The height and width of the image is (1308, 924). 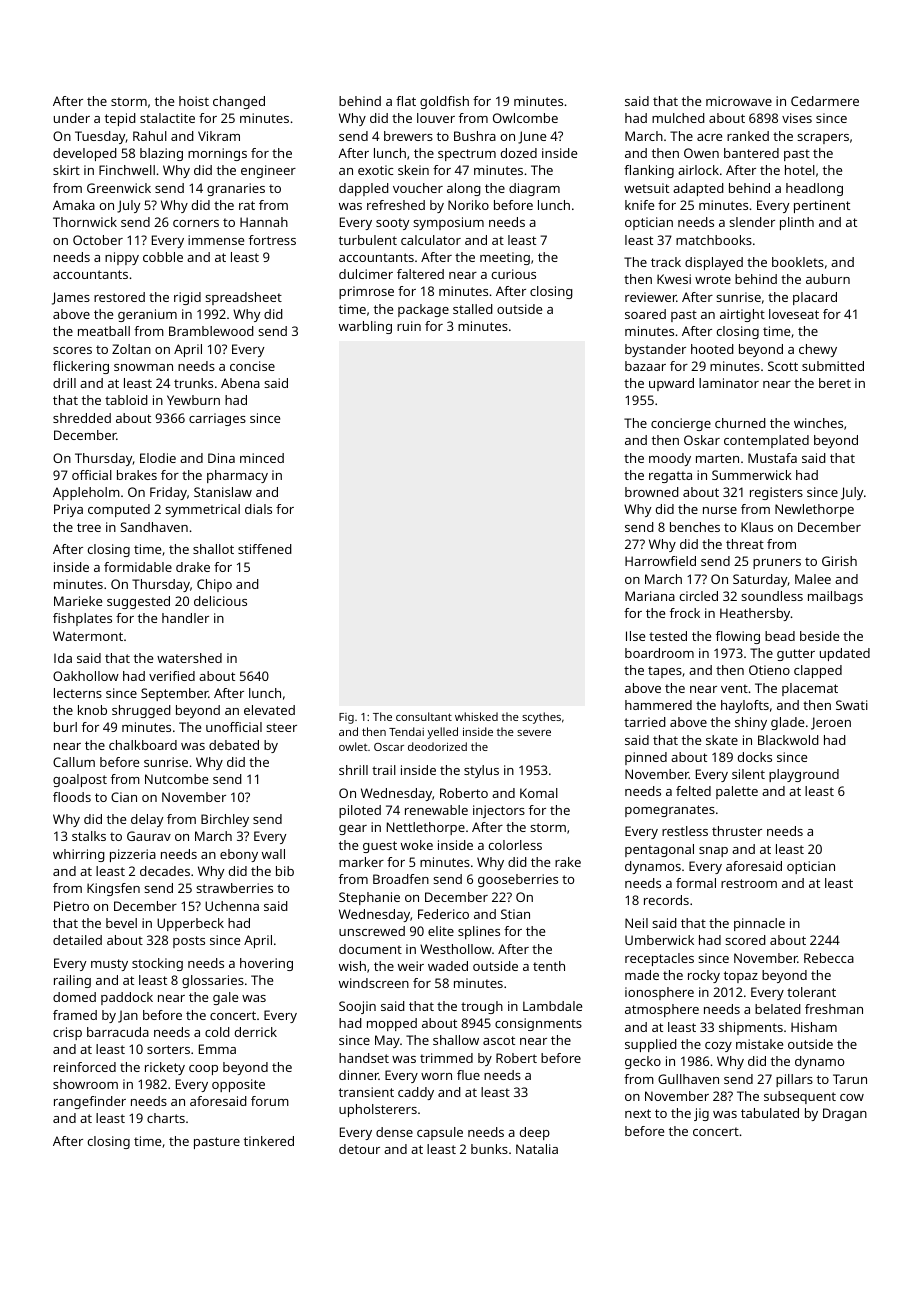 What do you see at coordinates (165, 871) in the image?
I see `decades` at bounding box center [165, 871].
